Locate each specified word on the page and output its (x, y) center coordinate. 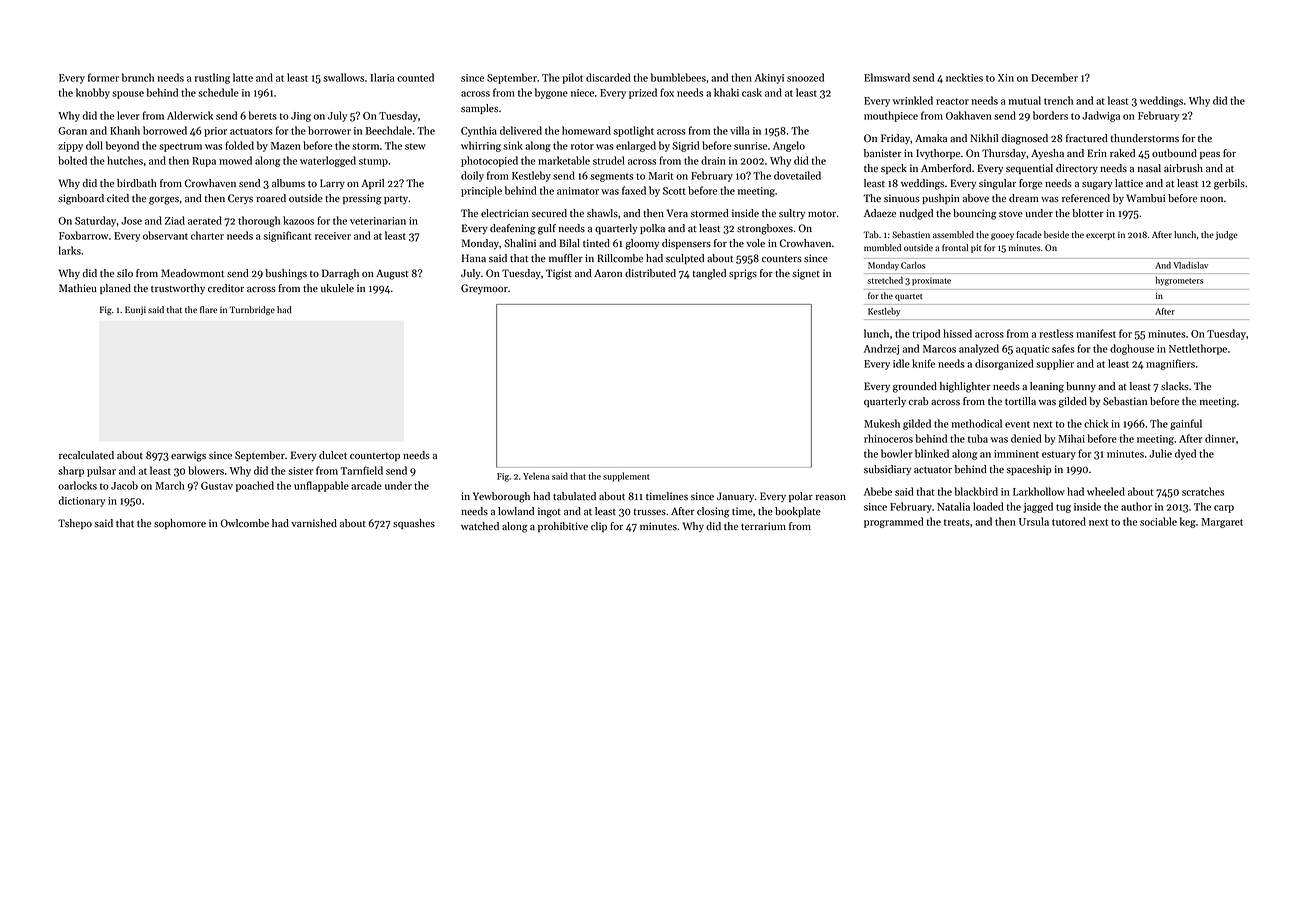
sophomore (180, 524)
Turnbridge (252, 310)
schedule (218, 92)
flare (208, 309)
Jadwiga (1101, 116)
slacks (1175, 386)
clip (599, 527)
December (1054, 77)
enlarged (636, 146)
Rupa (204, 162)
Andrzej (881, 349)
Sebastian (1125, 401)
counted (415, 77)
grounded (915, 387)
